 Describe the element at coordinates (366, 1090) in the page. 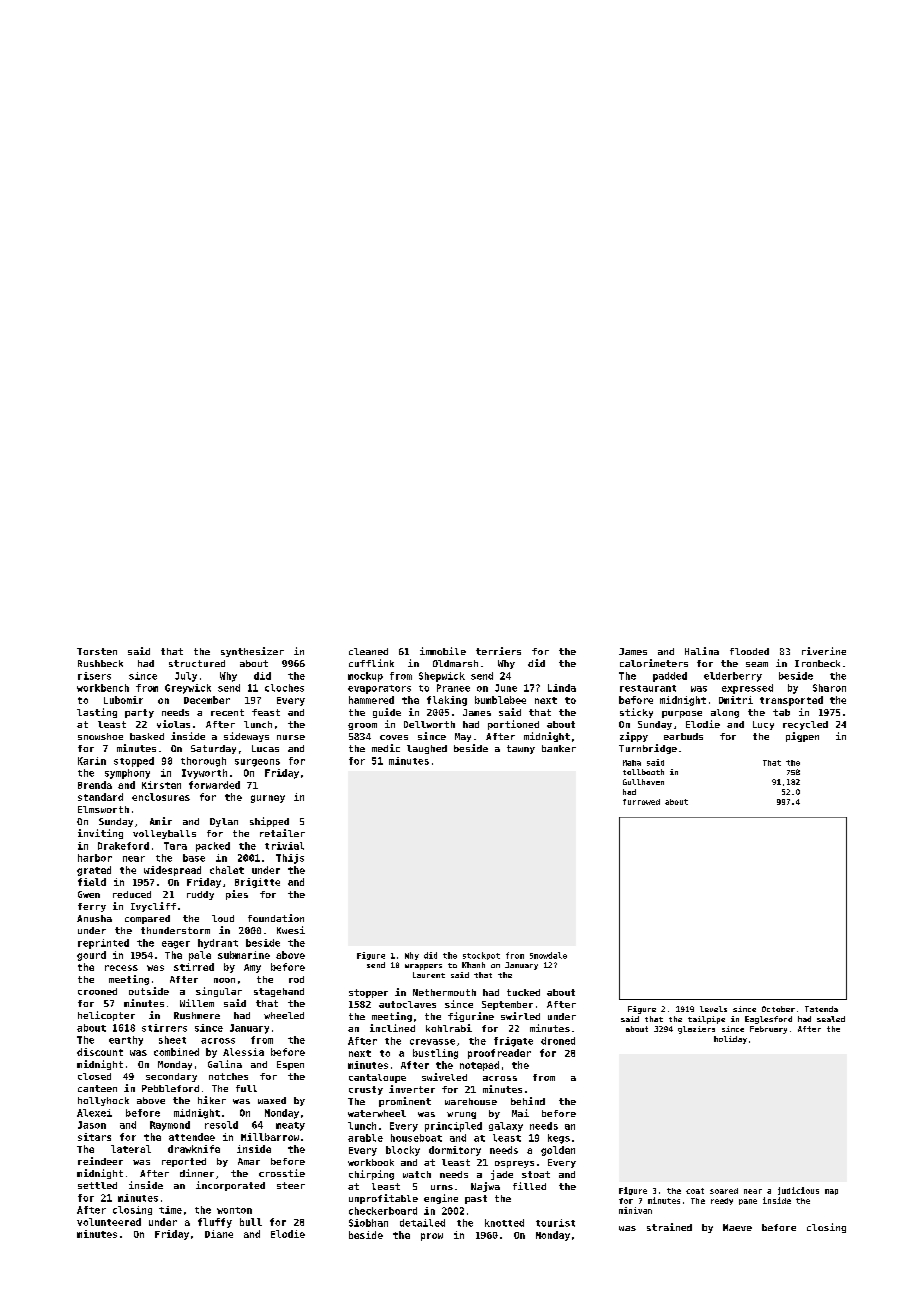

I see `crusty` at that location.
